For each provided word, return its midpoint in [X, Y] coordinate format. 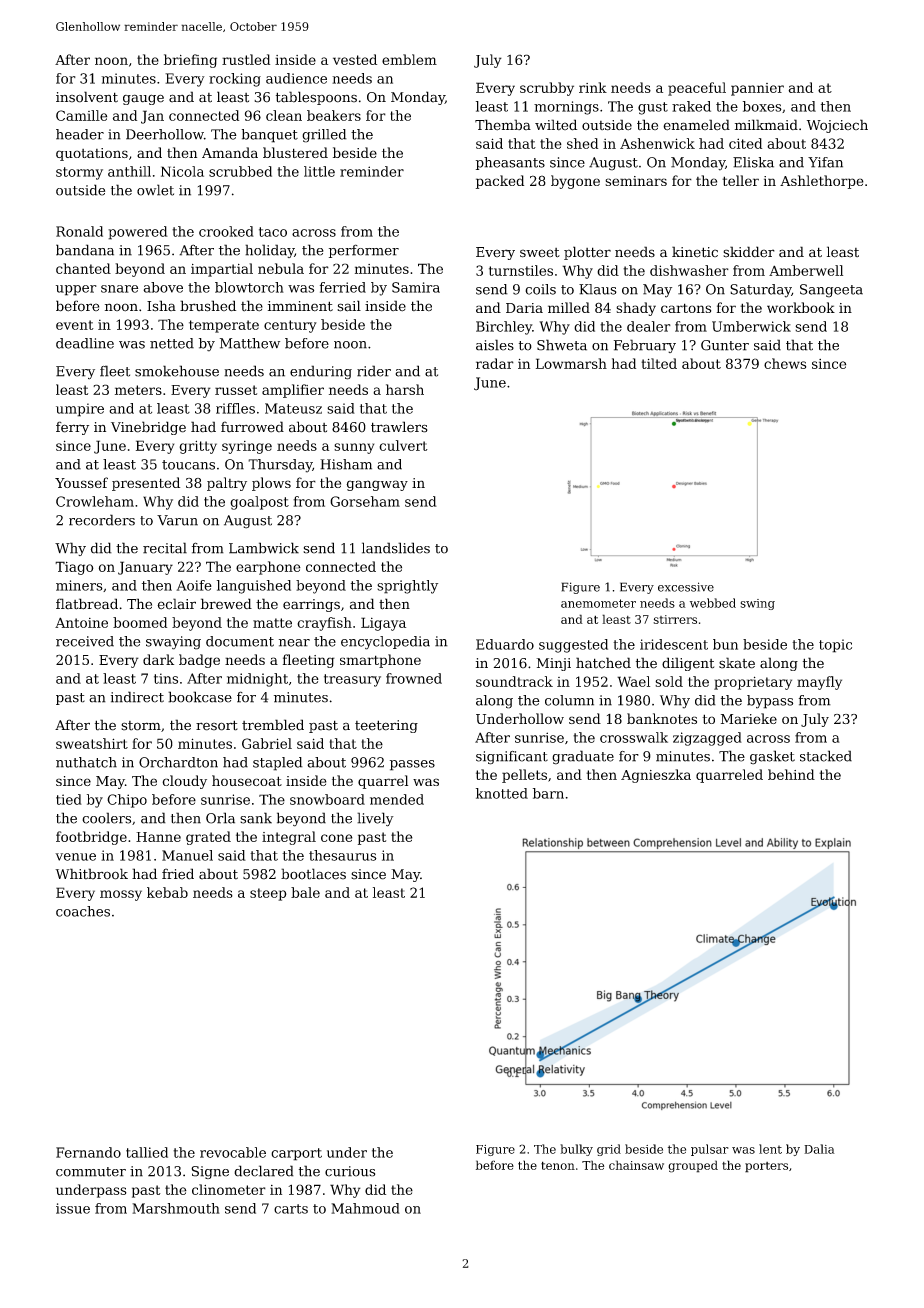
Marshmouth [176, 1208]
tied [69, 799]
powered [138, 233]
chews [785, 363]
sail [349, 306]
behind [791, 774]
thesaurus [343, 855]
